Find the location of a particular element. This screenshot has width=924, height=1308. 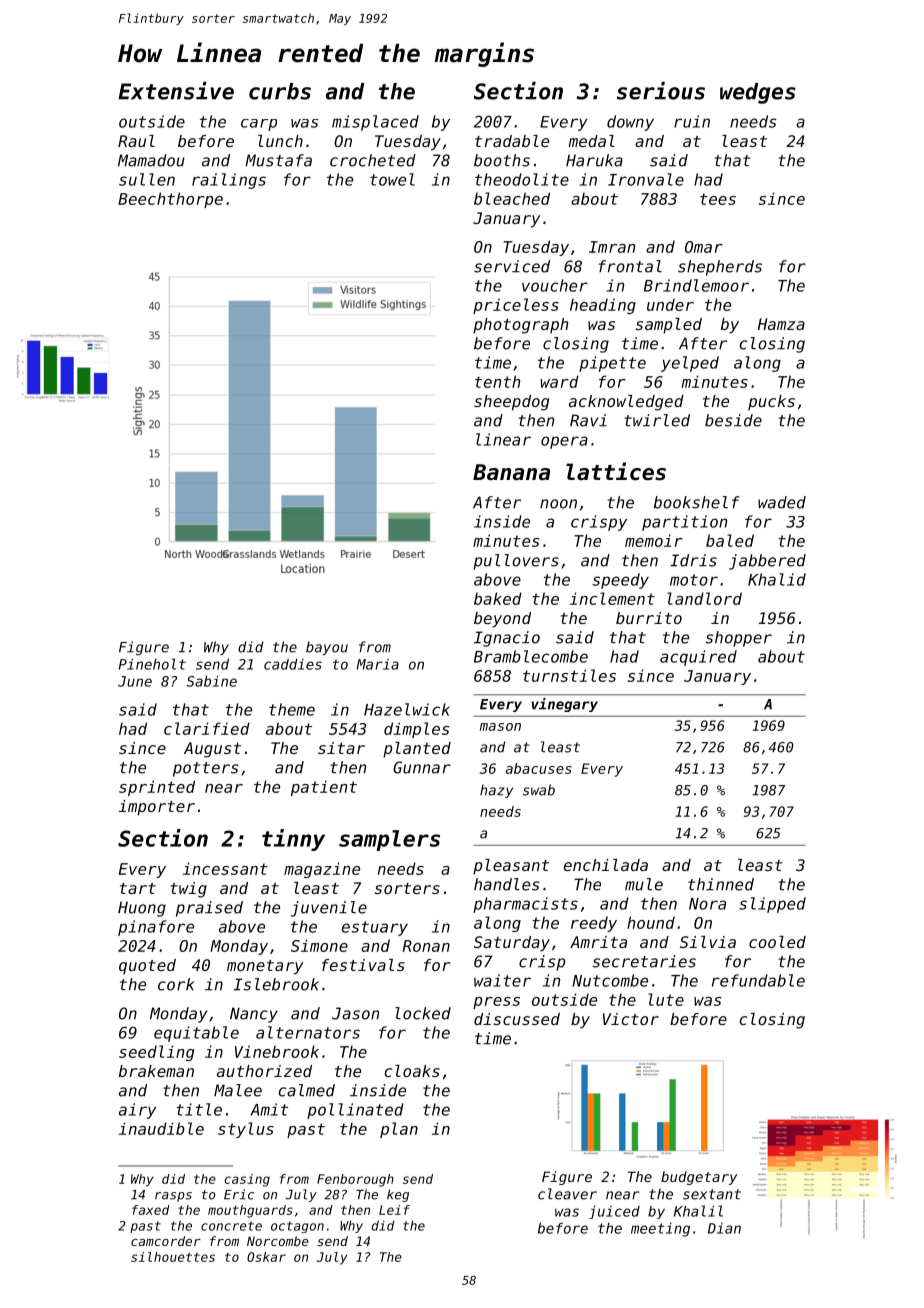

sheepdog is located at coordinates (511, 403).
